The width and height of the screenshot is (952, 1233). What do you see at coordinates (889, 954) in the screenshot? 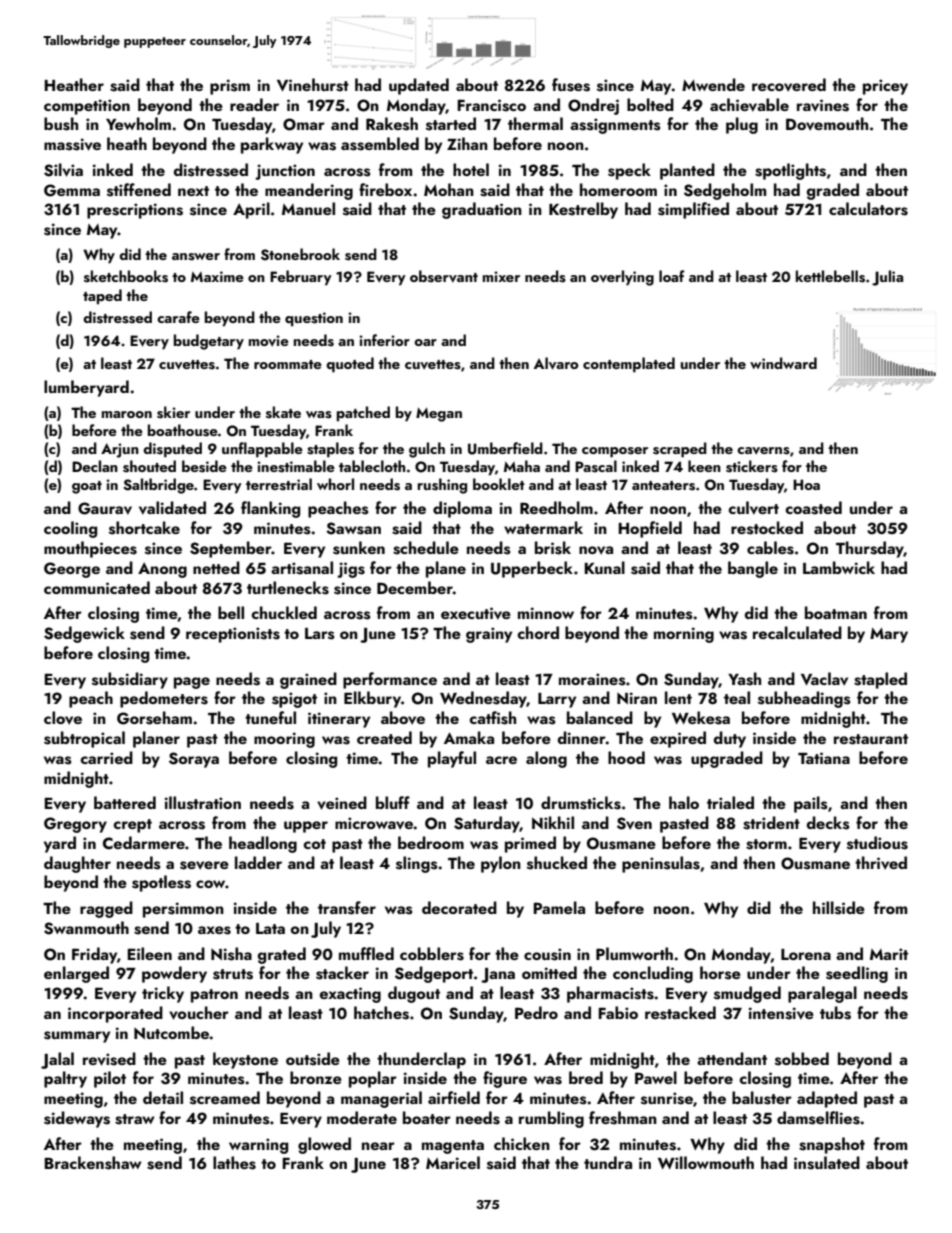
I see `Marit` at bounding box center [889, 954].
